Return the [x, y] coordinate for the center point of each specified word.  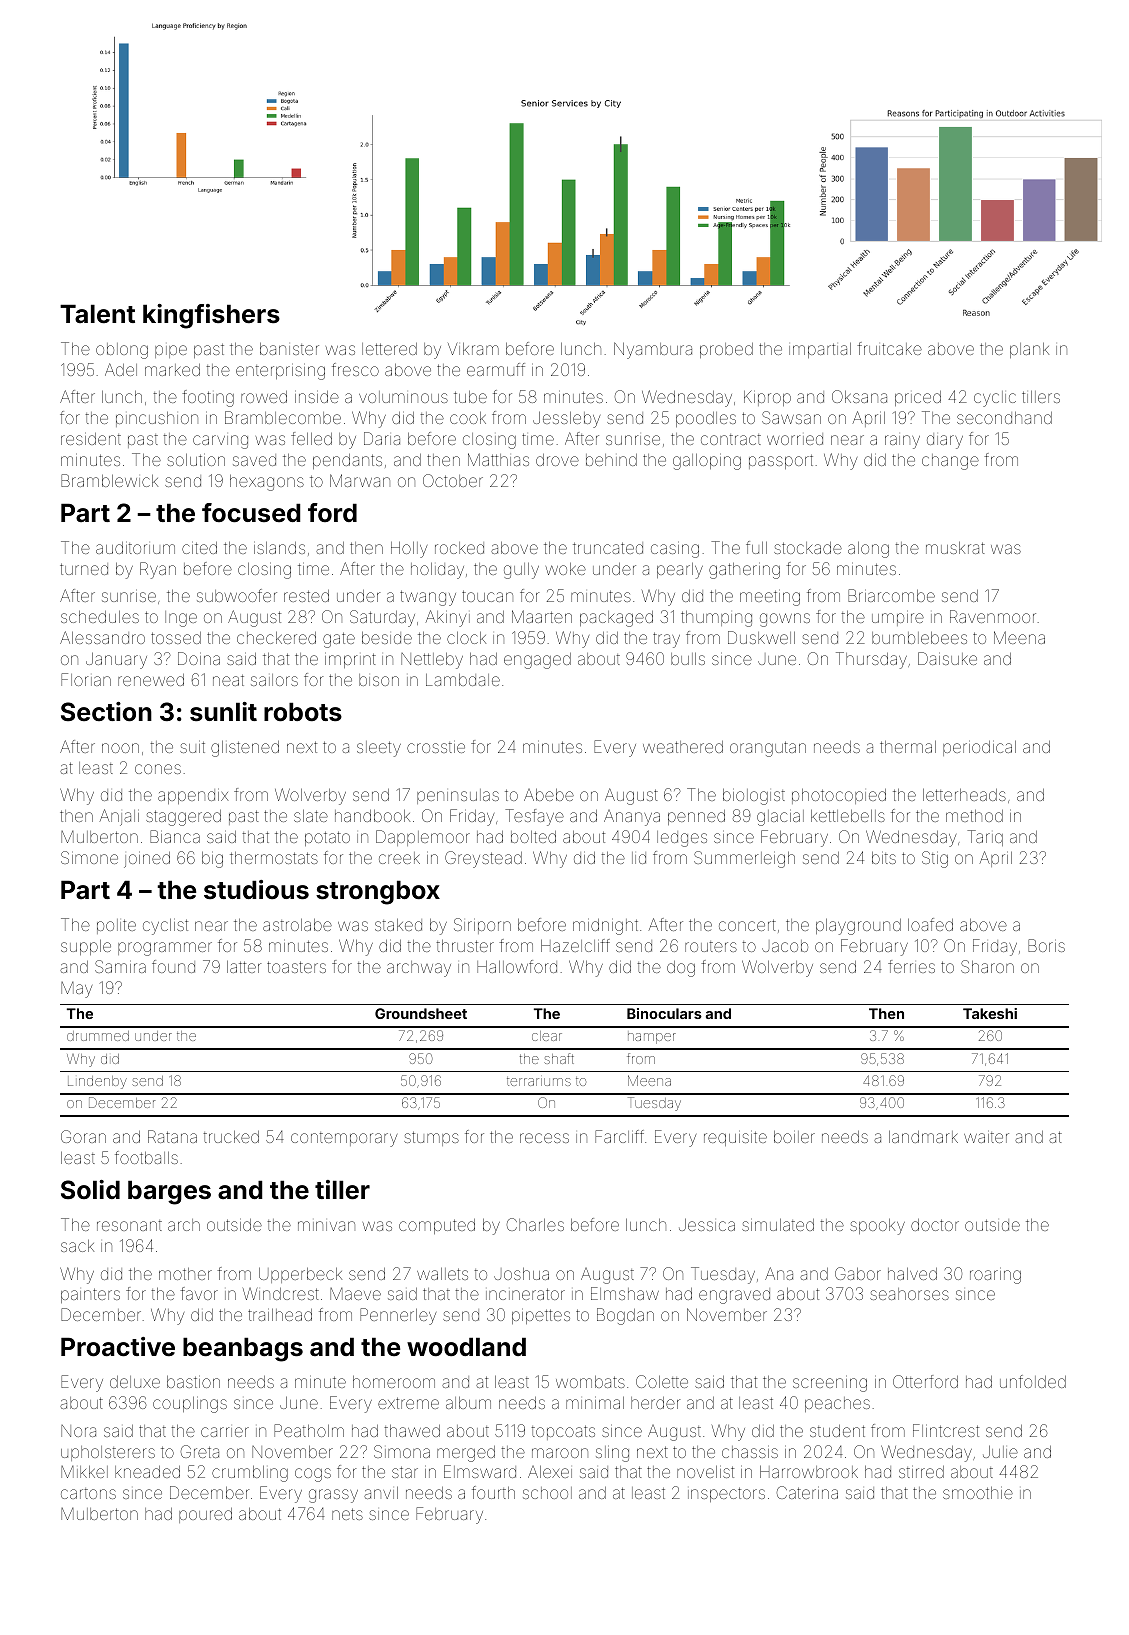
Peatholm [309, 1430]
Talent [97, 314]
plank [1029, 350]
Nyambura [653, 350]
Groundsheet [421, 1013]
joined [147, 860]
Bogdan [625, 1316]
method [974, 816]
